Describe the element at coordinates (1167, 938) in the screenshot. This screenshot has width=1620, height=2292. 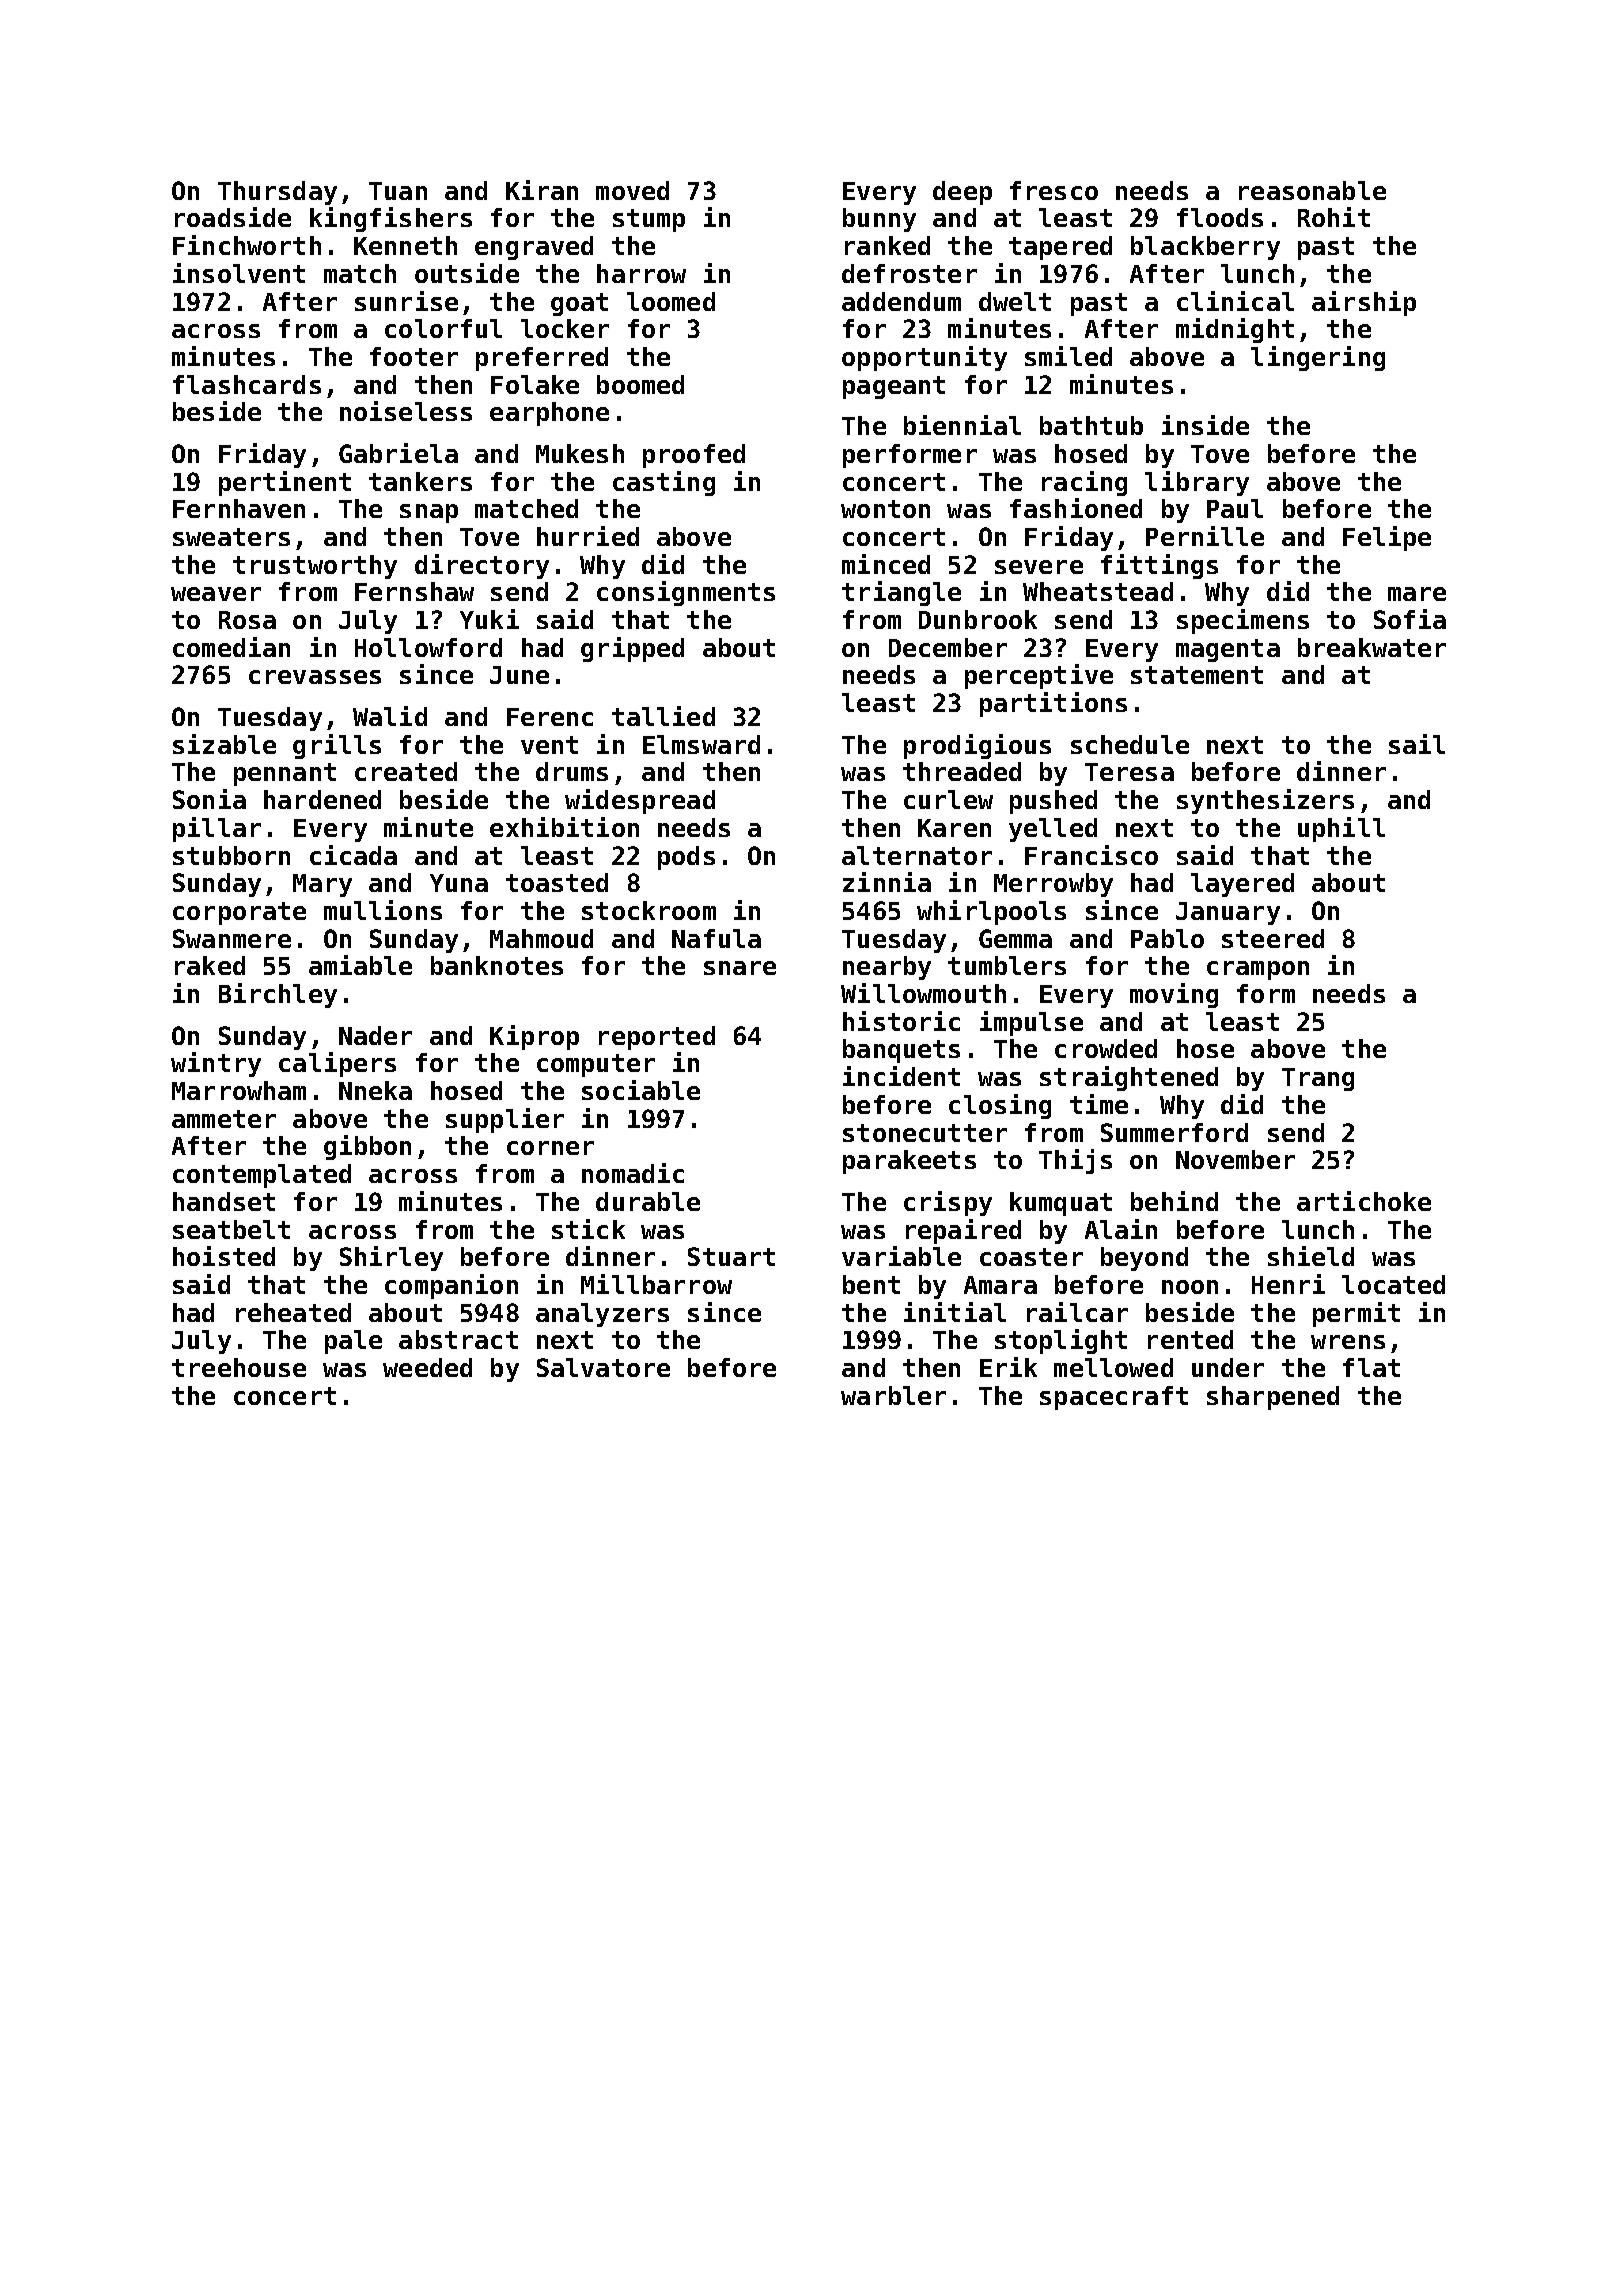
I see `Pablo` at that location.
